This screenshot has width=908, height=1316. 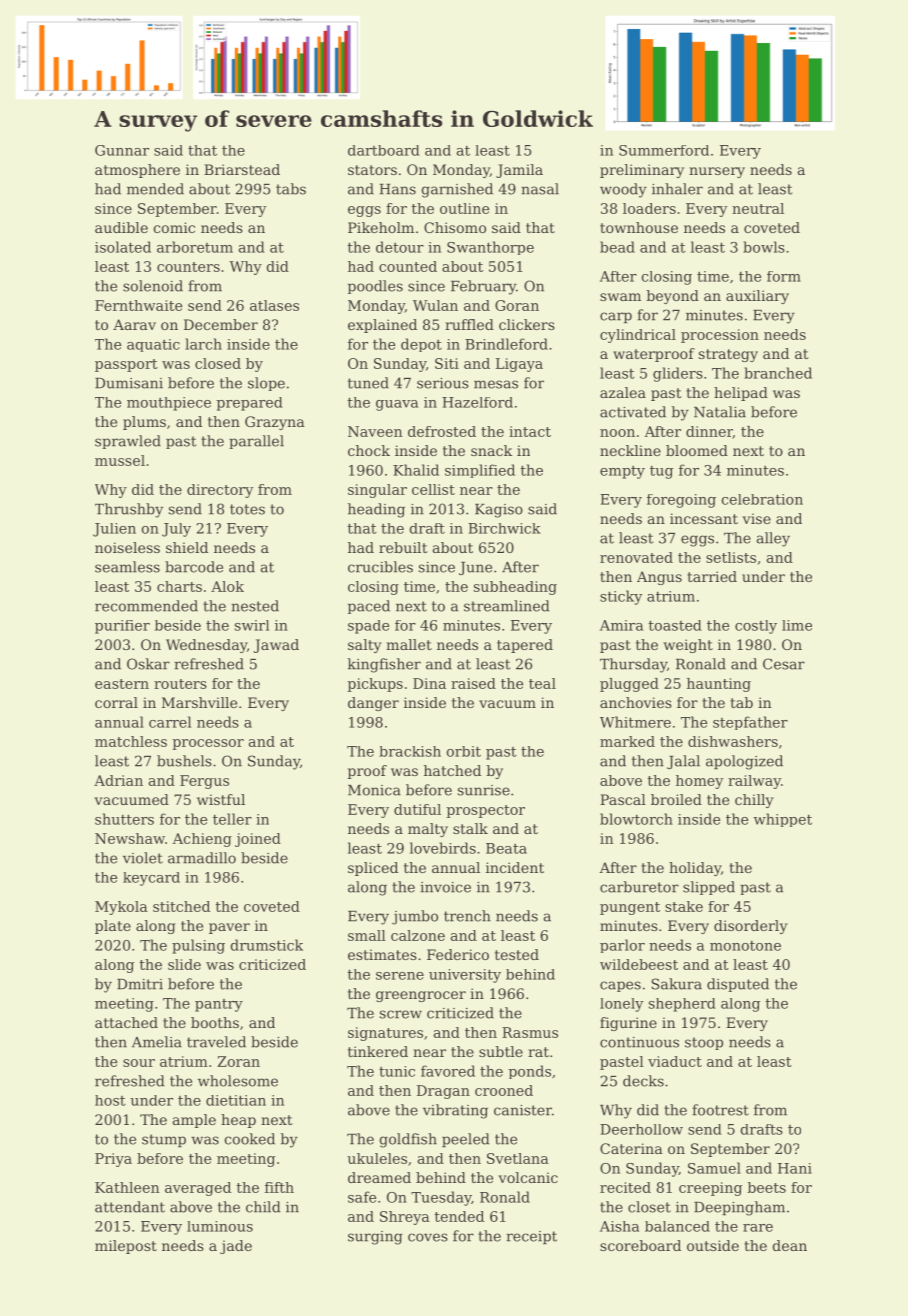 I want to click on wholesome, so click(x=238, y=1081).
